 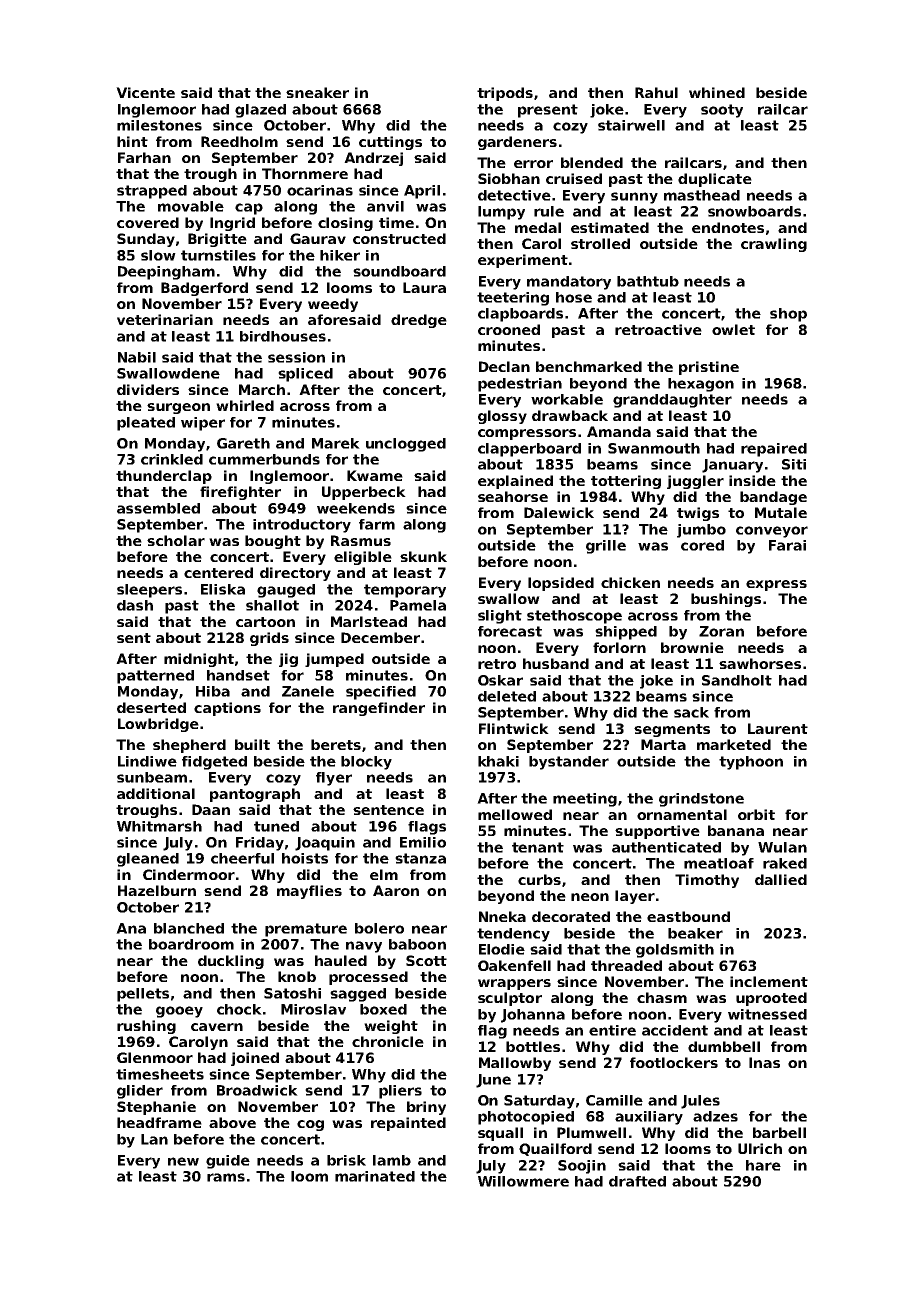 I want to click on Vicente, so click(x=145, y=92).
